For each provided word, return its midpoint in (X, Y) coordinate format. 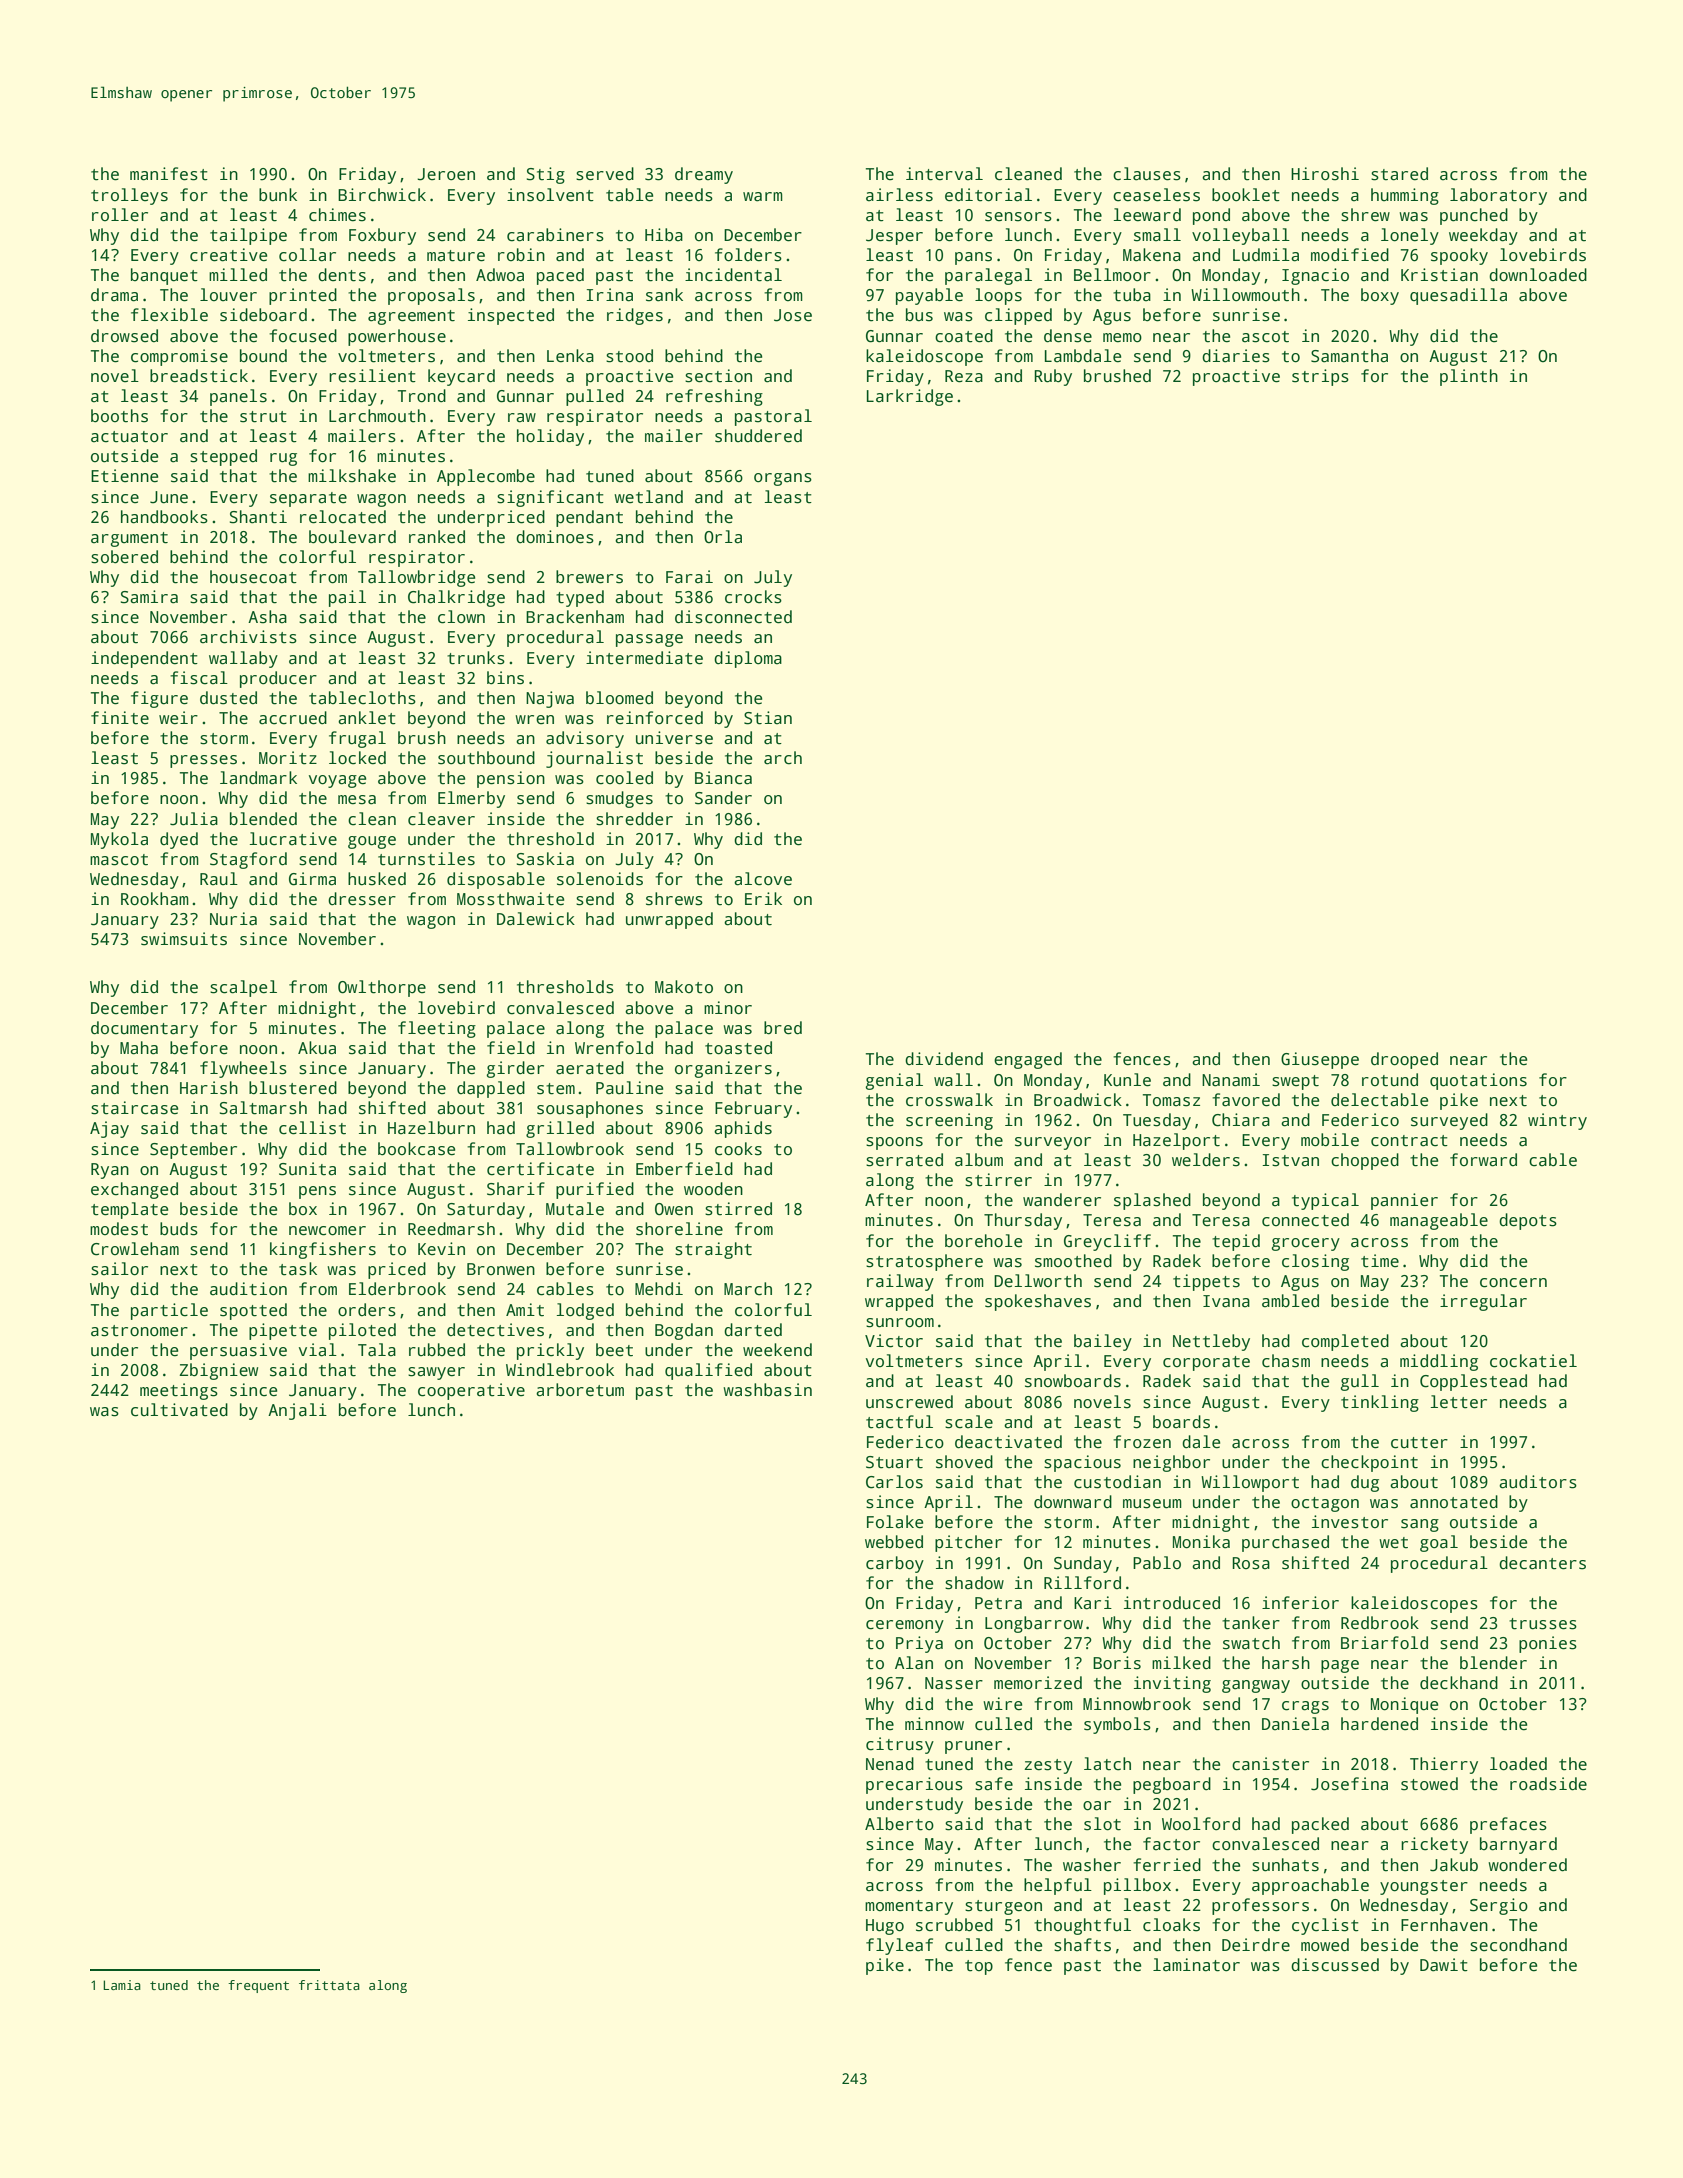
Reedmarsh (451, 1229)
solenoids (600, 879)
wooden (713, 1188)
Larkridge (910, 397)
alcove (763, 879)
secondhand (1518, 1945)
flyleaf (899, 1946)
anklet (367, 718)
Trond (422, 396)
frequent (258, 1986)
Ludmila (1266, 255)
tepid (1236, 1242)
